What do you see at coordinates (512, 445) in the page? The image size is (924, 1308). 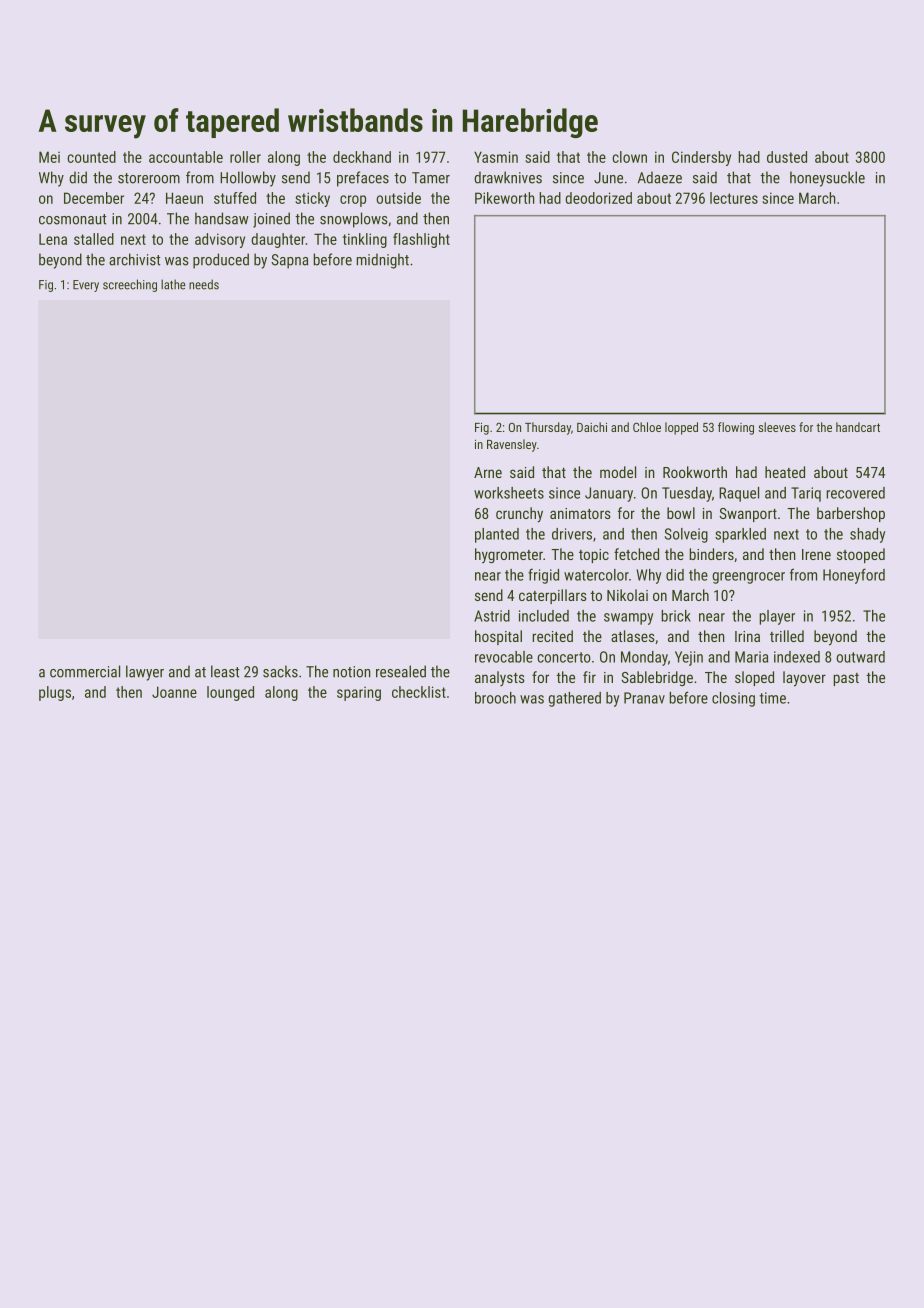 I see `Ravensley` at bounding box center [512, 445].
